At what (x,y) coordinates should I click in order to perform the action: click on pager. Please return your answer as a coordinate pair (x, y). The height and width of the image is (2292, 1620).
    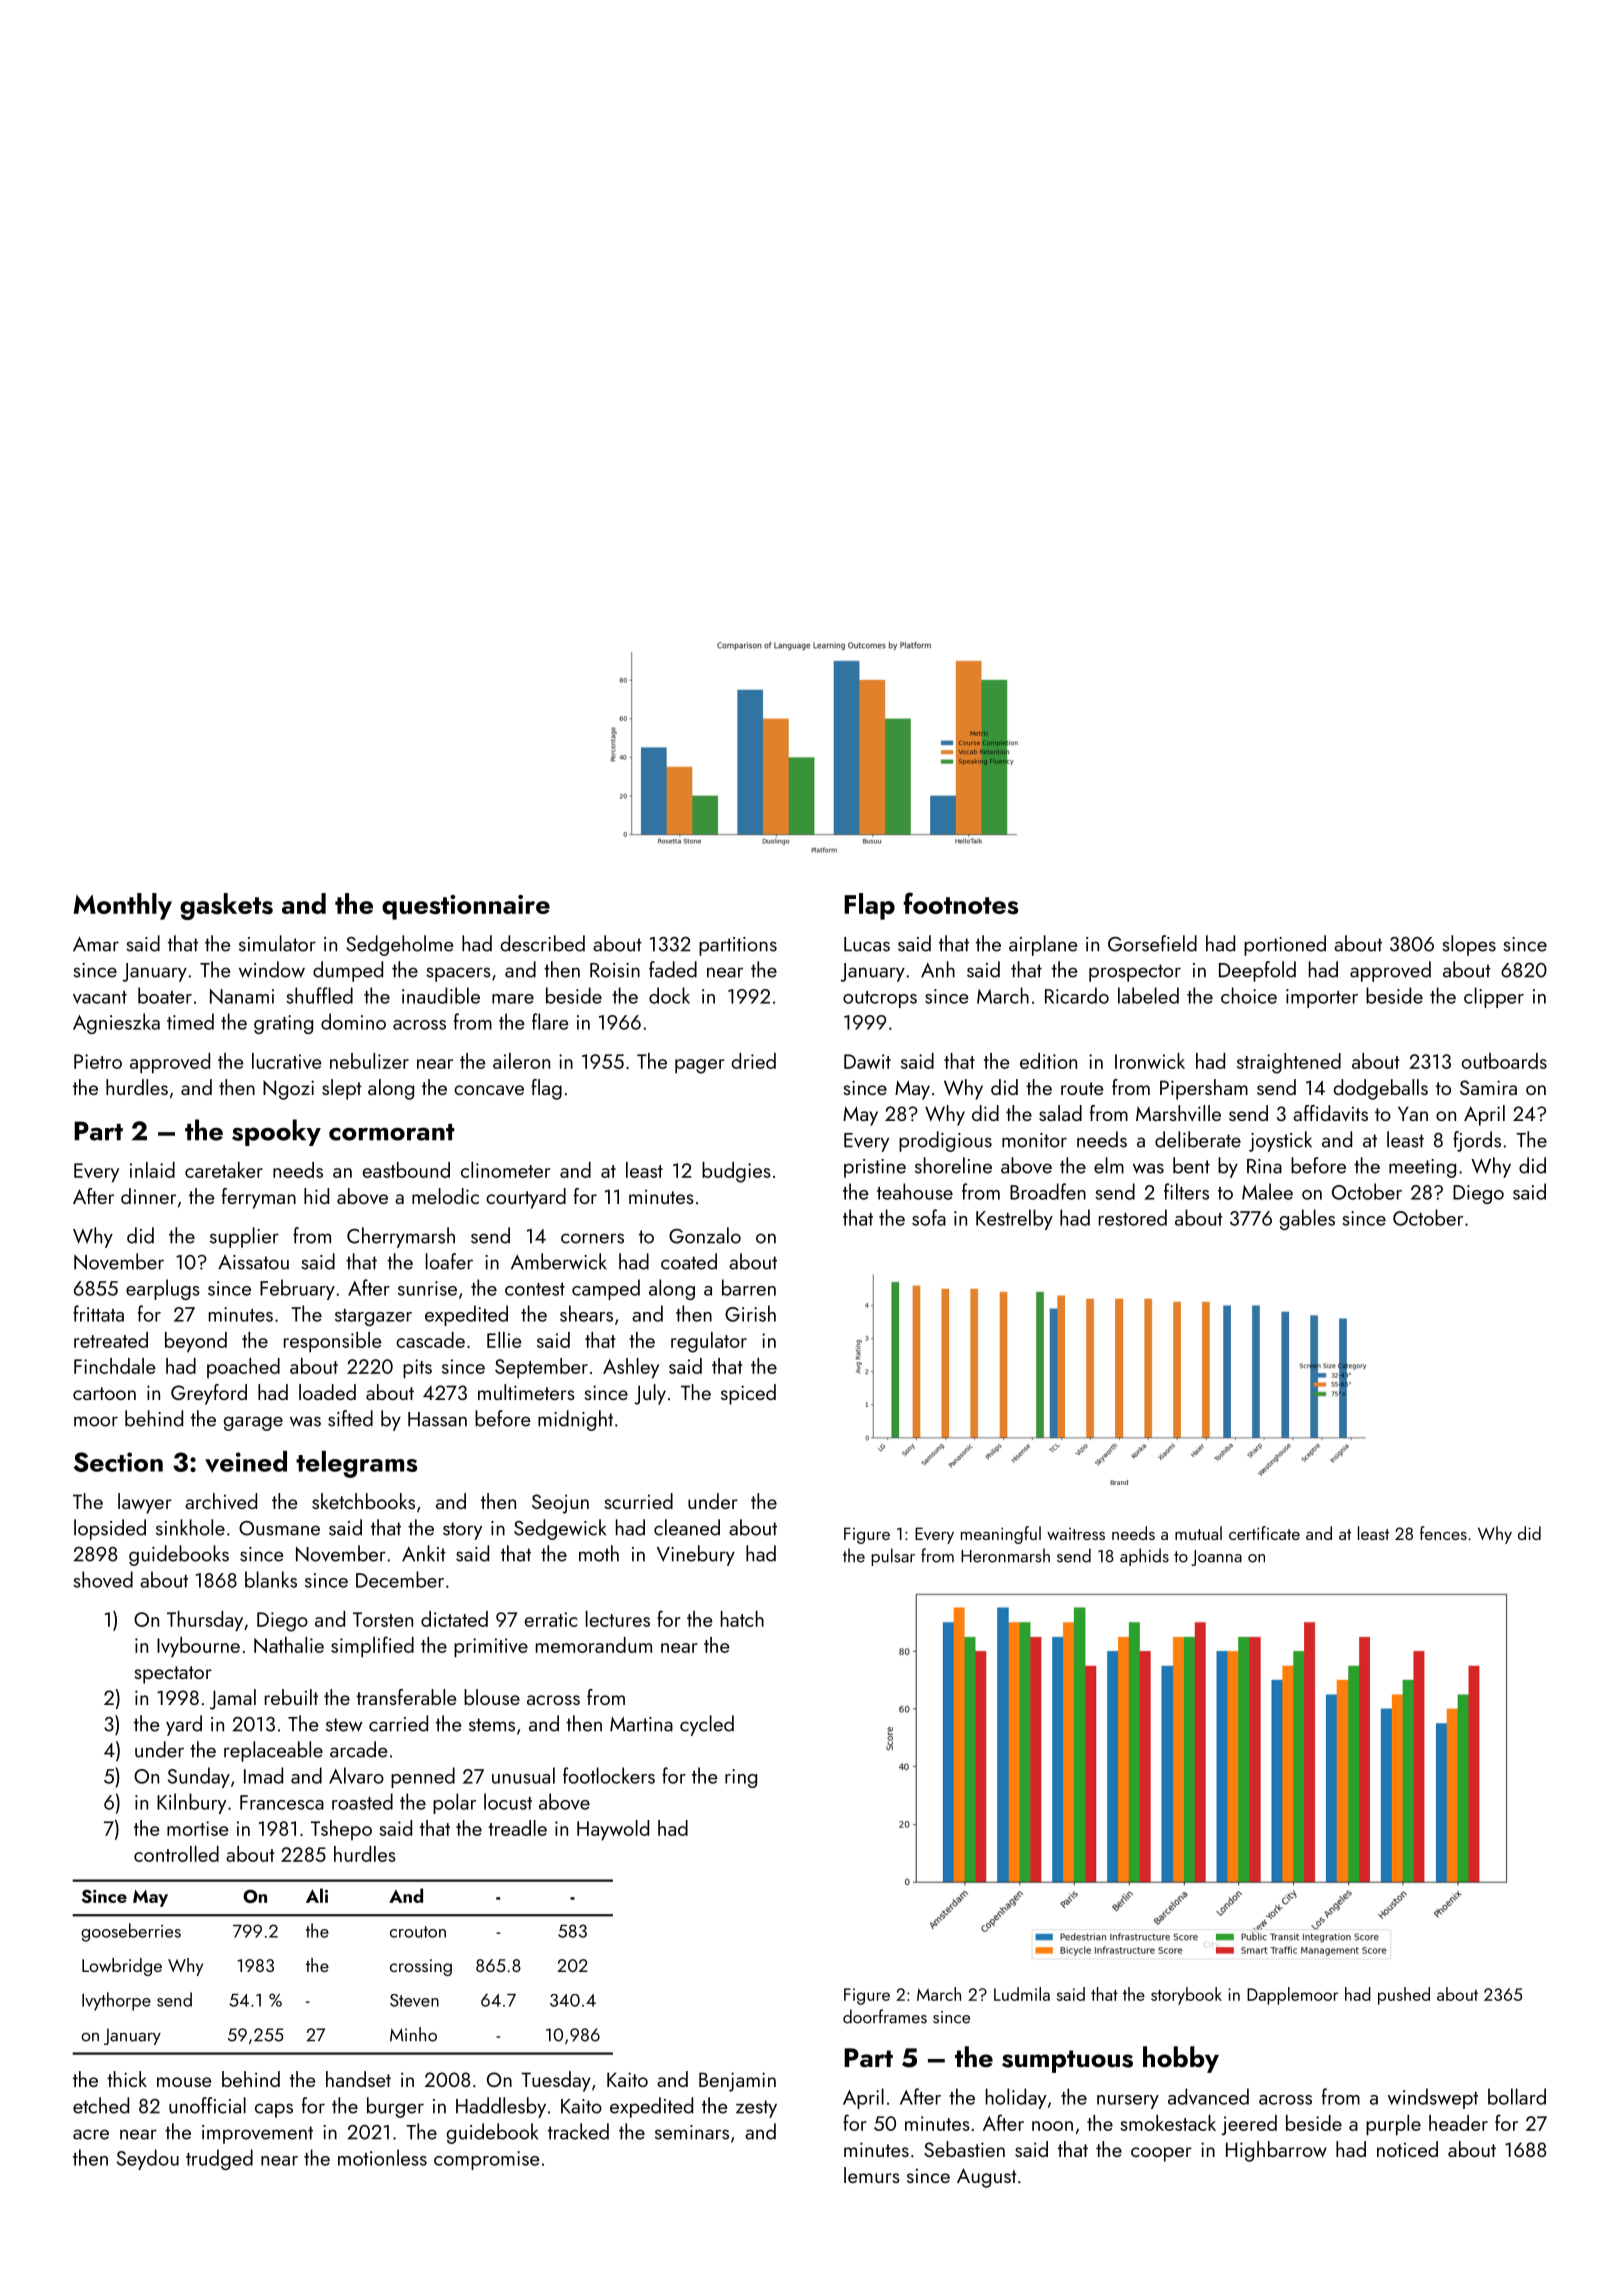
    Looking at the image, I should click on (700, 1066).
